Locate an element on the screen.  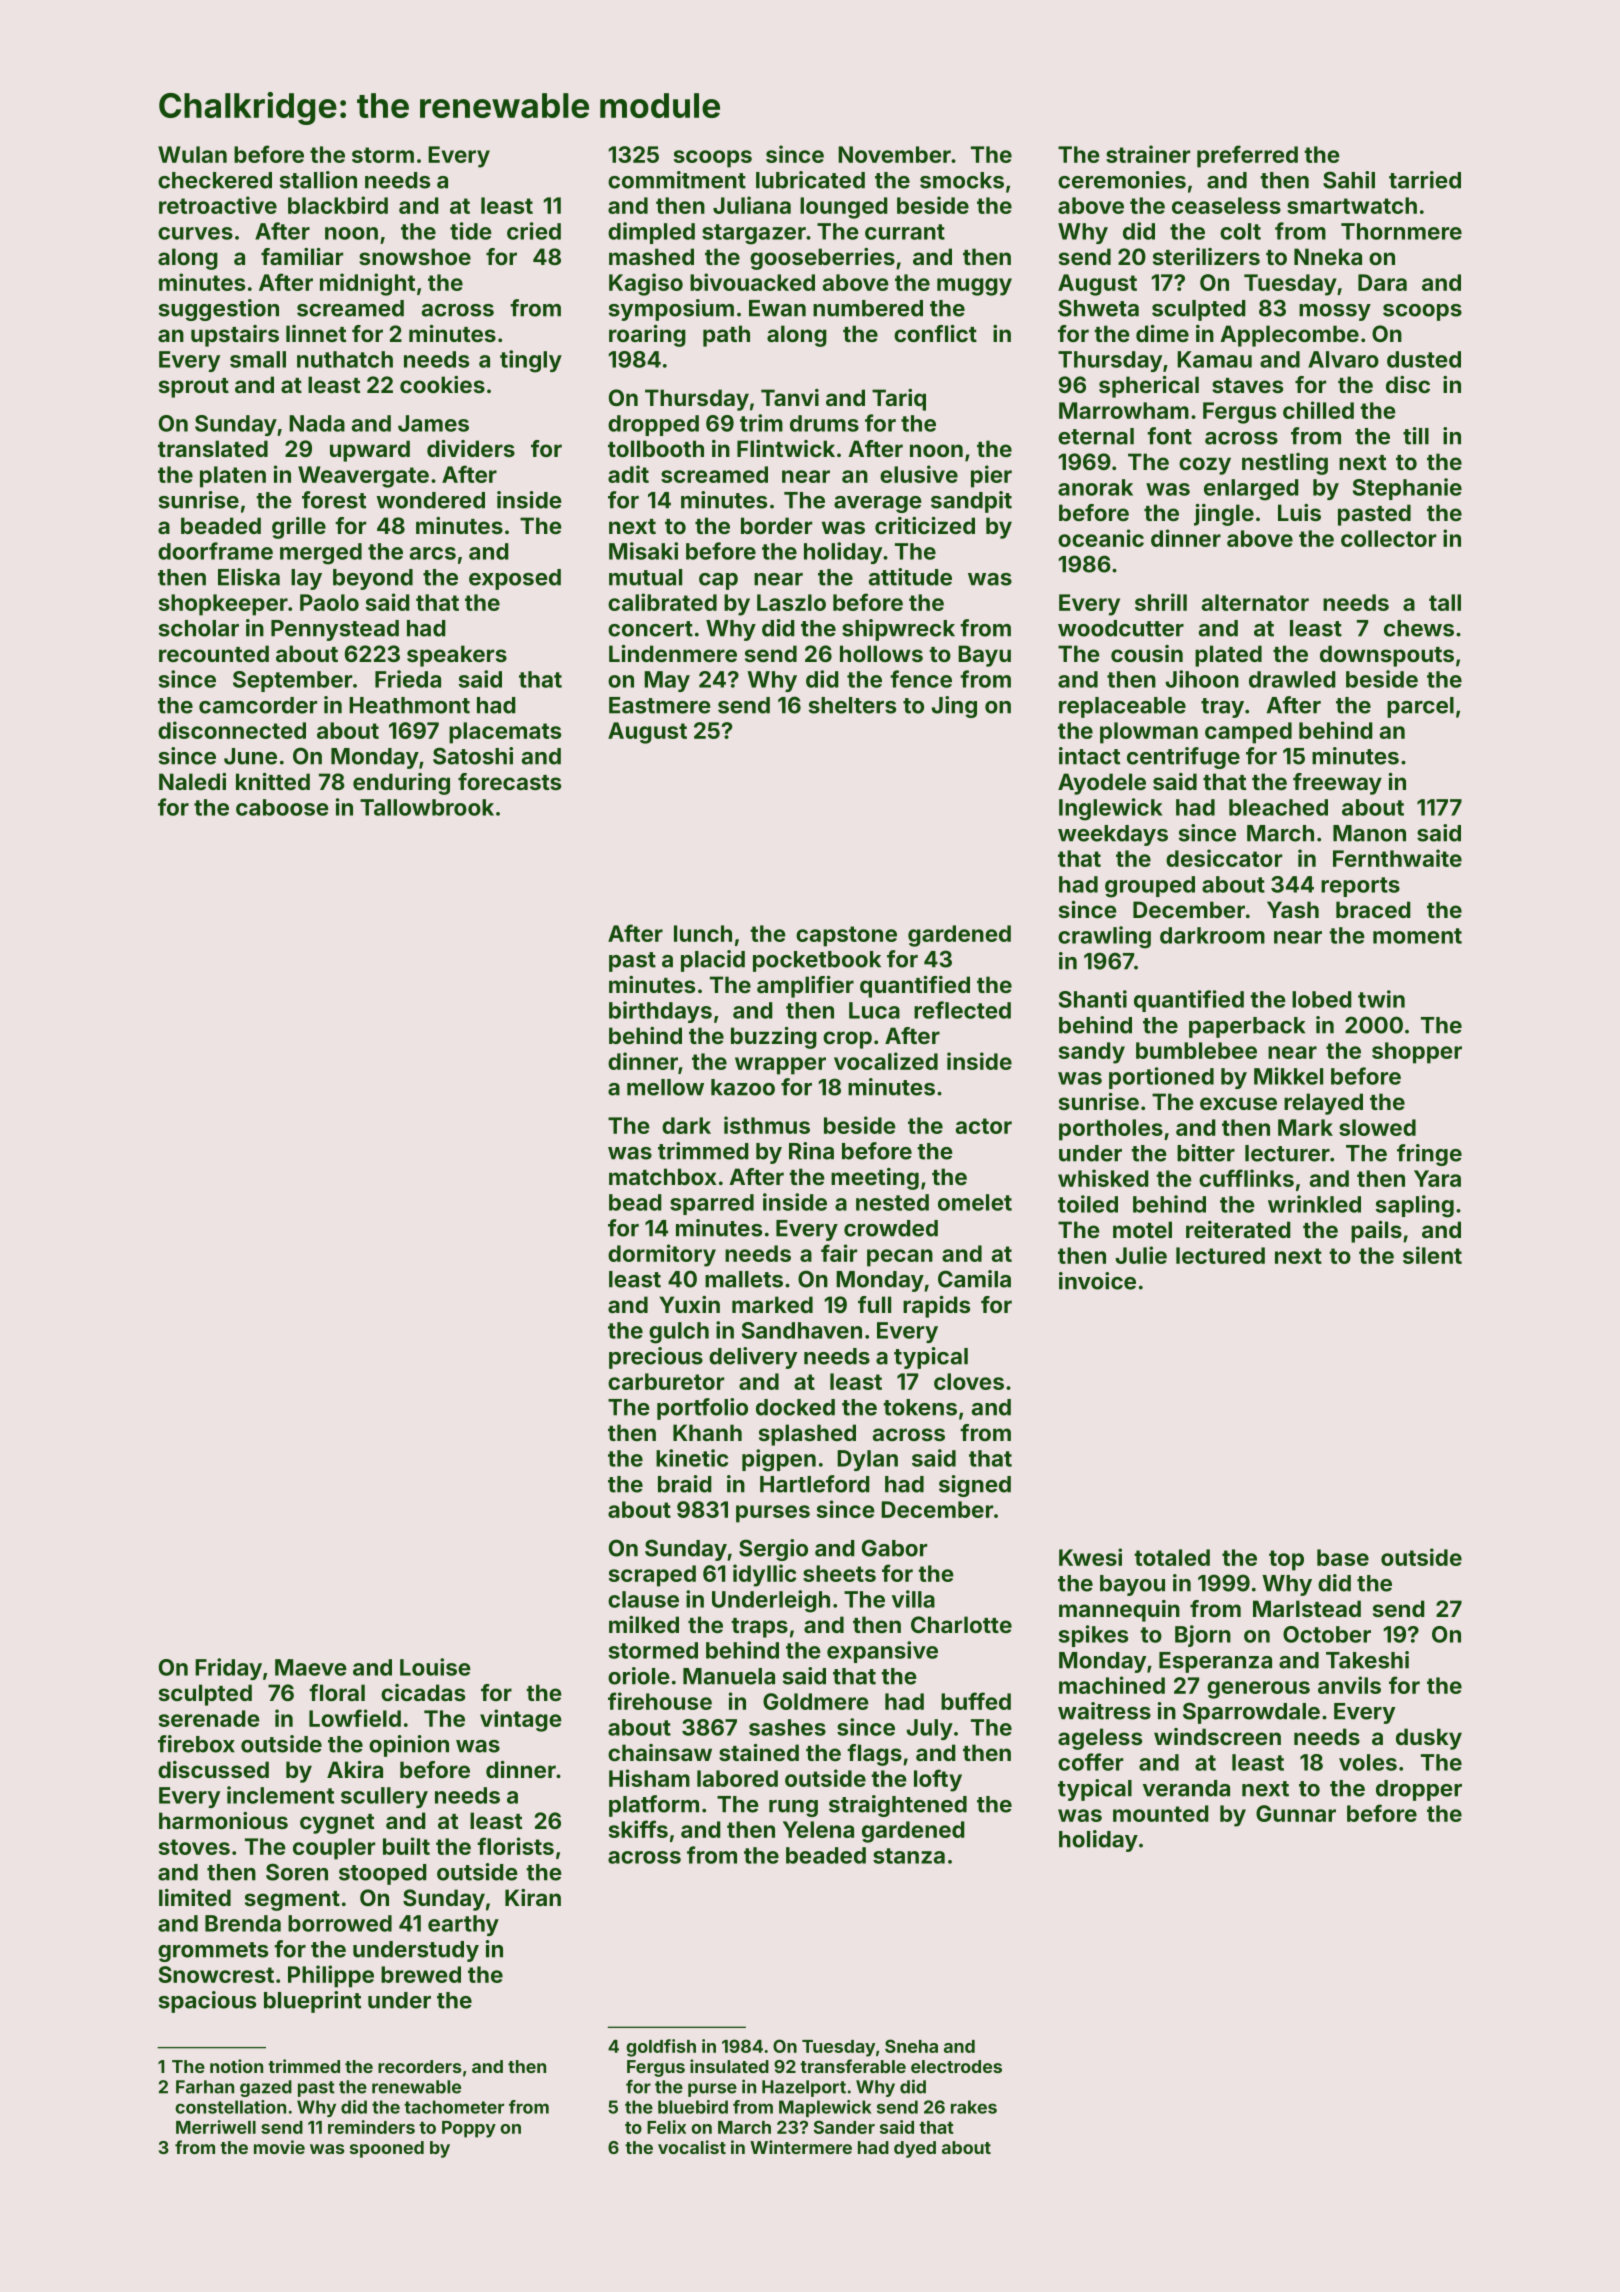
crawling is located at coordinates (1104, 937).
